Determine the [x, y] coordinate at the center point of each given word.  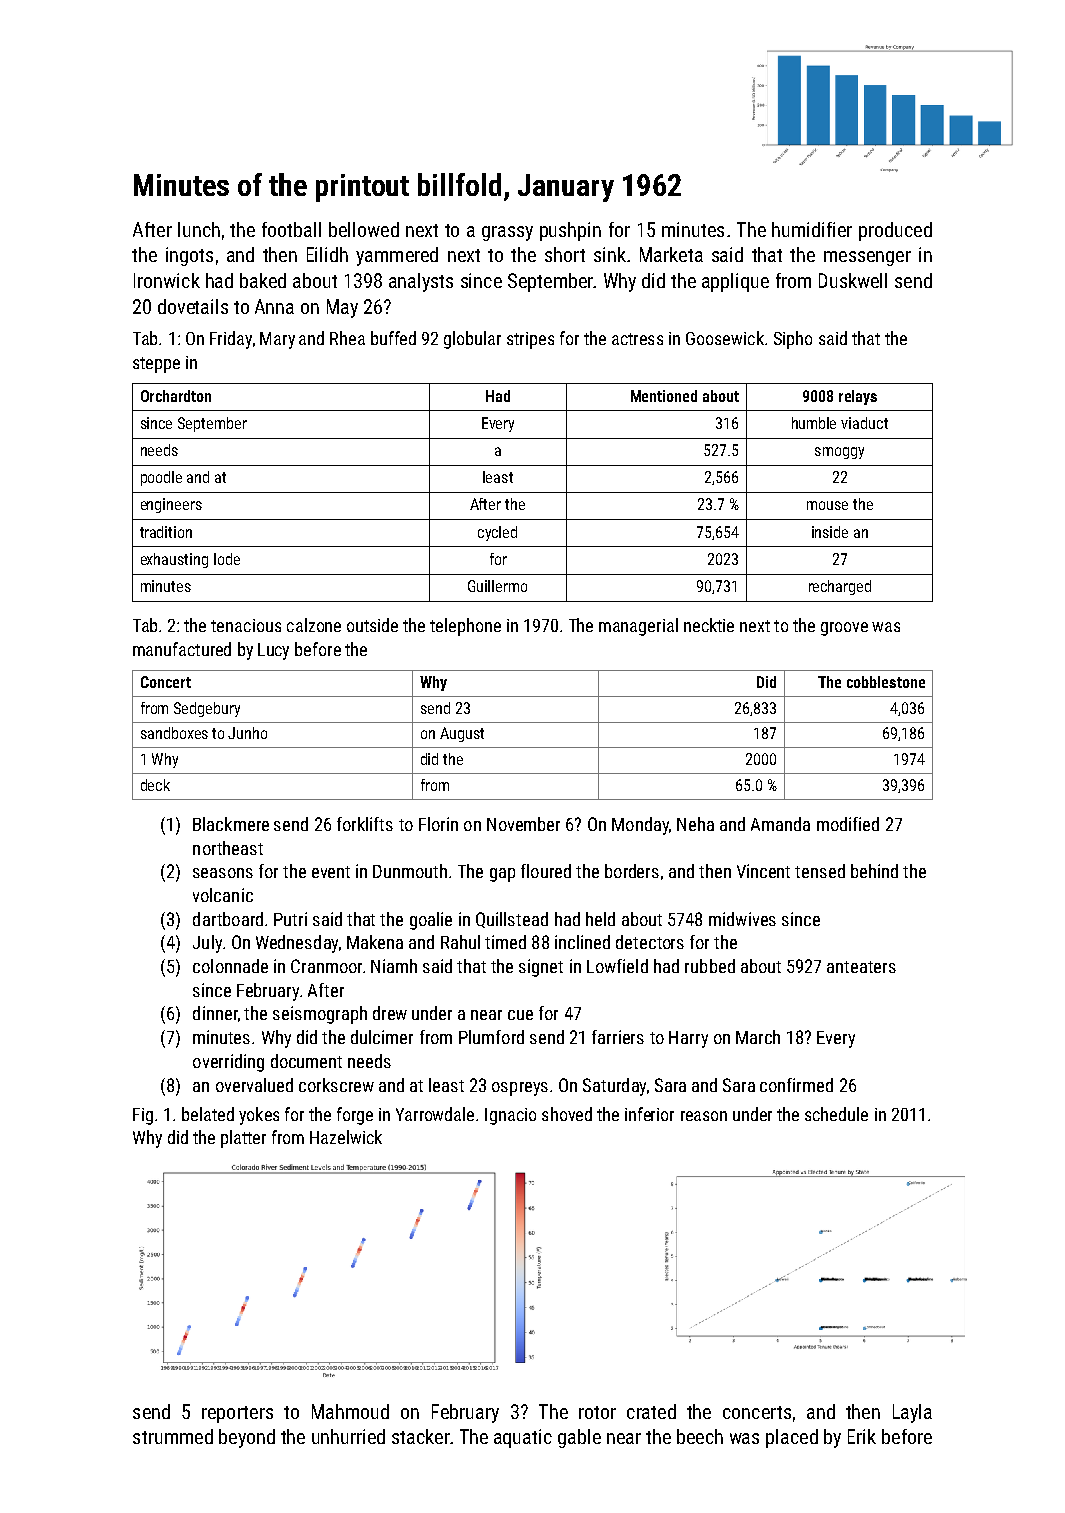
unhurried [348, 1436]
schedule [836, 1114]
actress [637, 339]
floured [546, 871]
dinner [215, 1013]
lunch [199, 229]
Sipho [793, 340]
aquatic [523, 1438]
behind [874, 871]
